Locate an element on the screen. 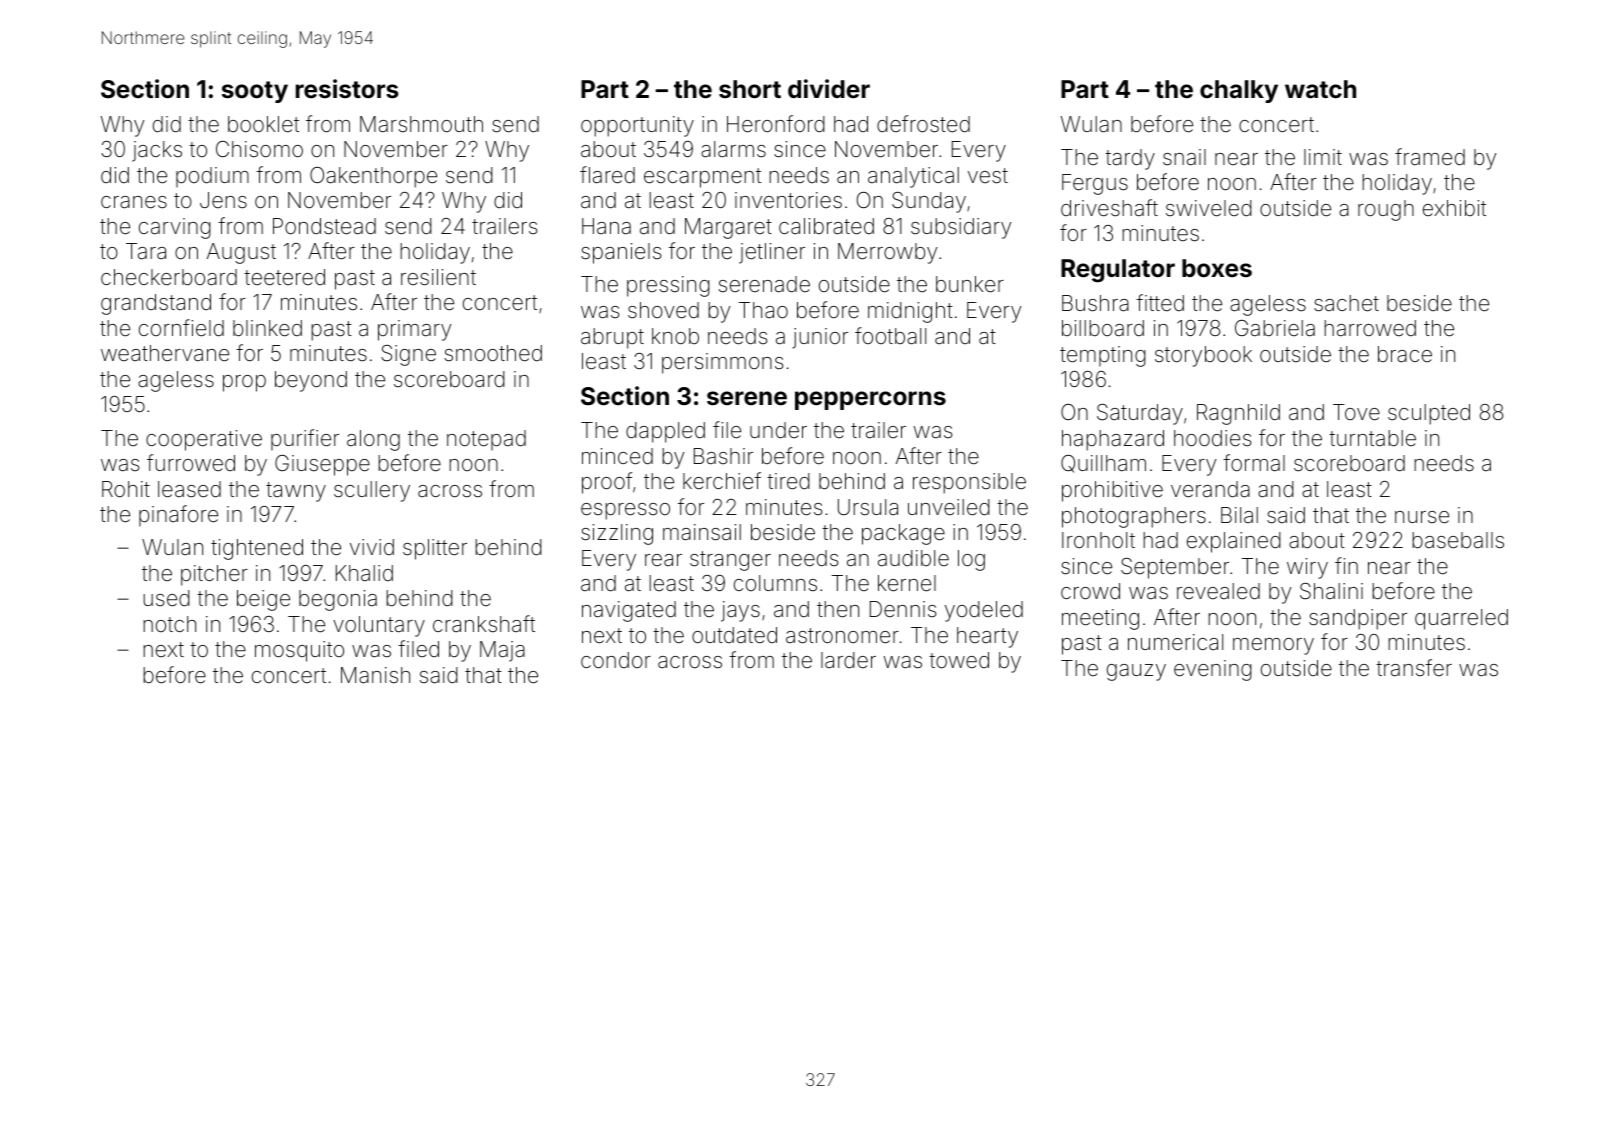 The image size is (1610, 1139). navigated is located at coordinates (629, 611).
